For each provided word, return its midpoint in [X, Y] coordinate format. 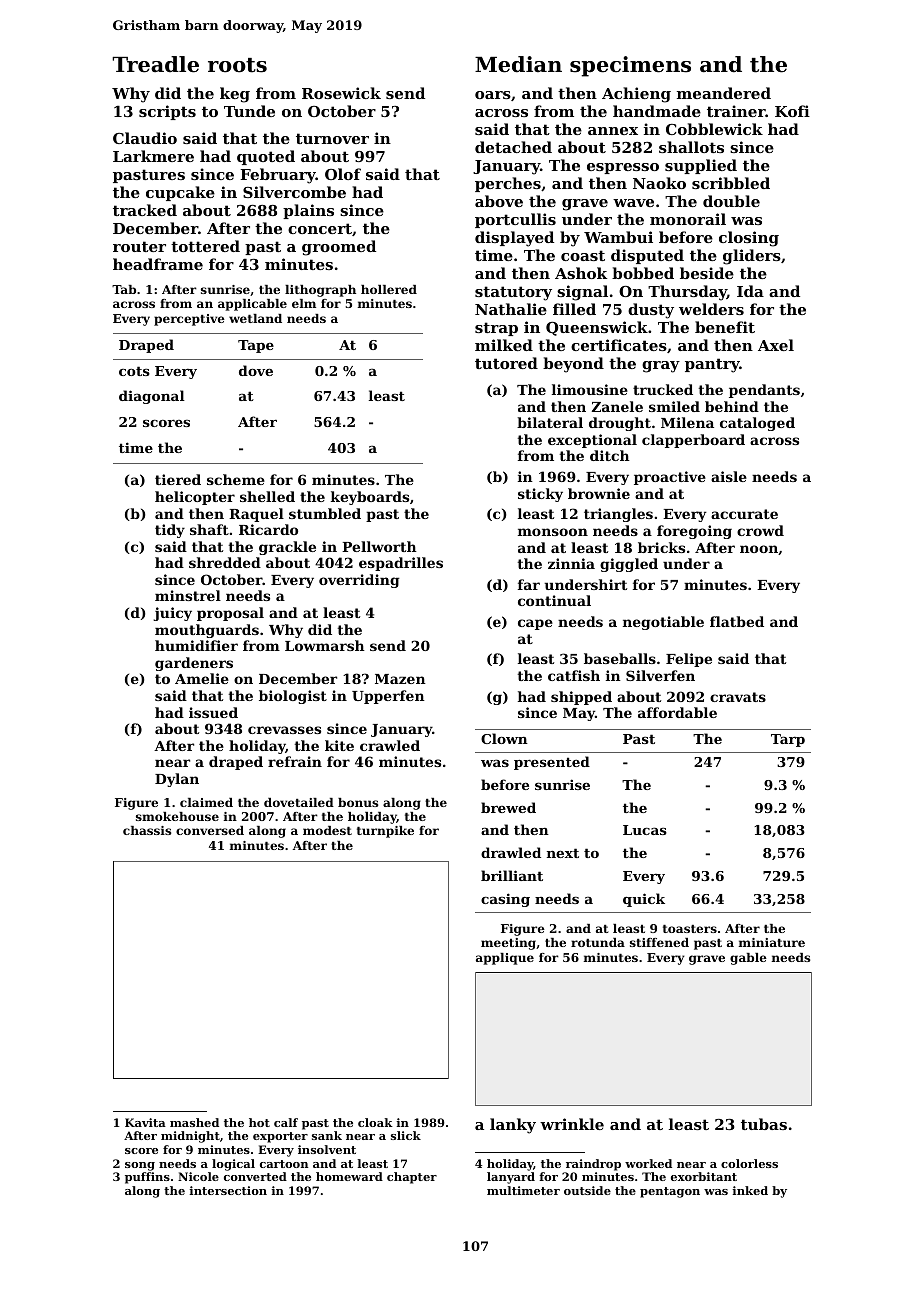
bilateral [550, 422]
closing [749, 239]
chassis [147, 830]
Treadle [155, 64]
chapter [412, 1178]
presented [552, 763]
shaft [209, 529]
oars [493, 95]
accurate [744, 514]
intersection [228, 1190]
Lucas [645, 830]
